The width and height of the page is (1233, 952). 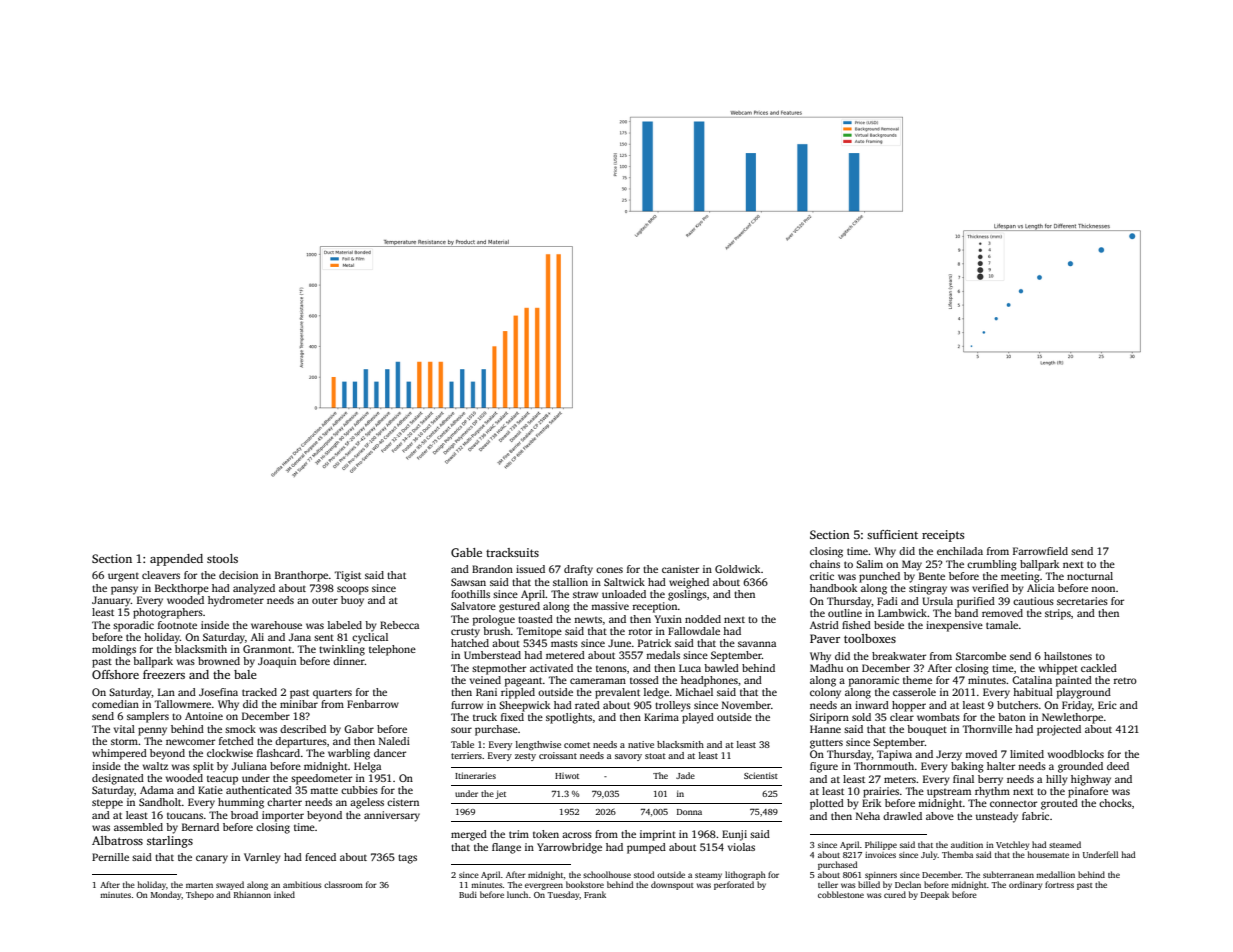 I want to click on Gable, so click(x=466, y=552).
